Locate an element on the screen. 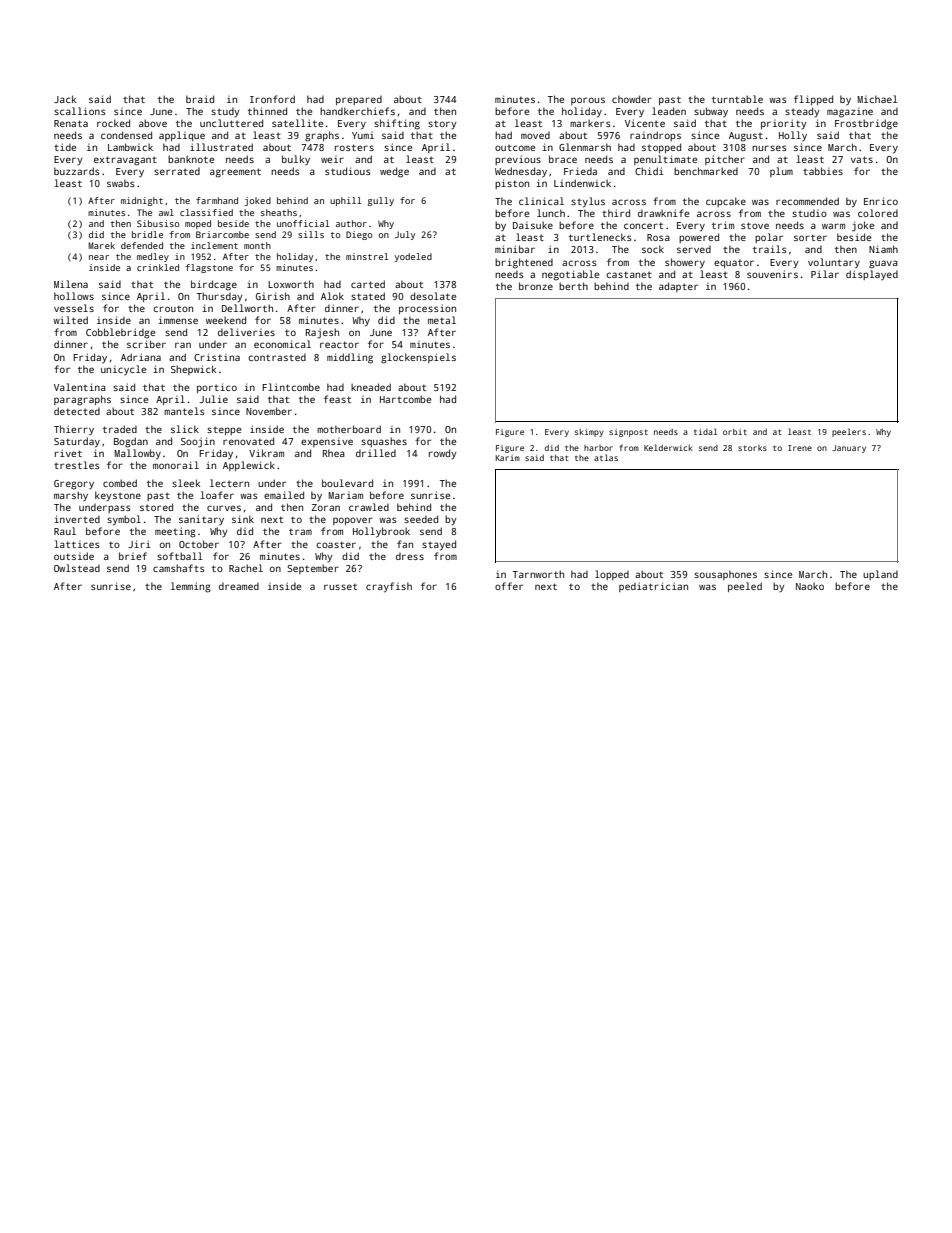 Image resolution: width=952 pixels, height=1233 pixels. harbor is located at coordinates (598, 448).
